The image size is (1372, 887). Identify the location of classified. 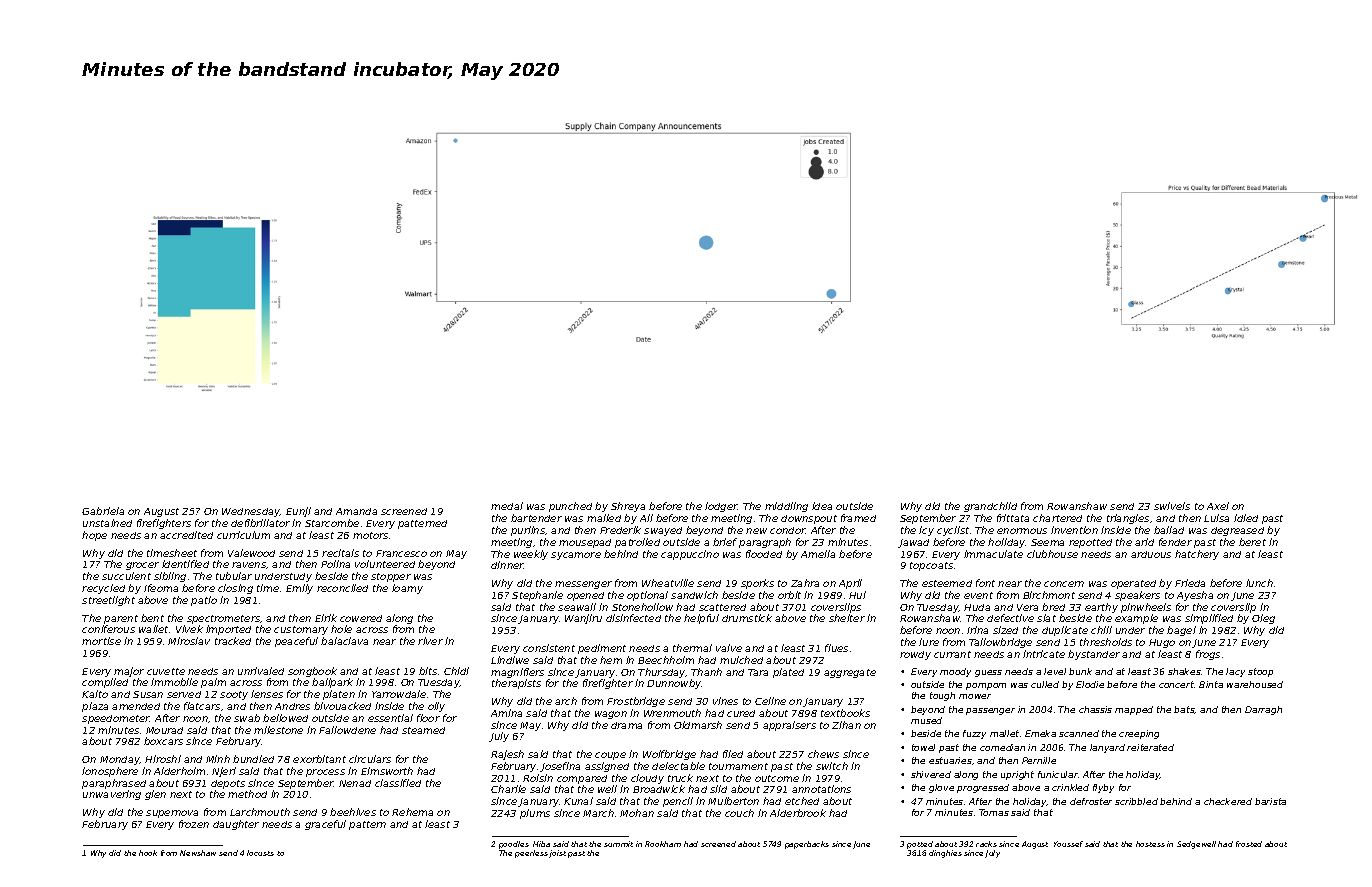
(398, 783).
